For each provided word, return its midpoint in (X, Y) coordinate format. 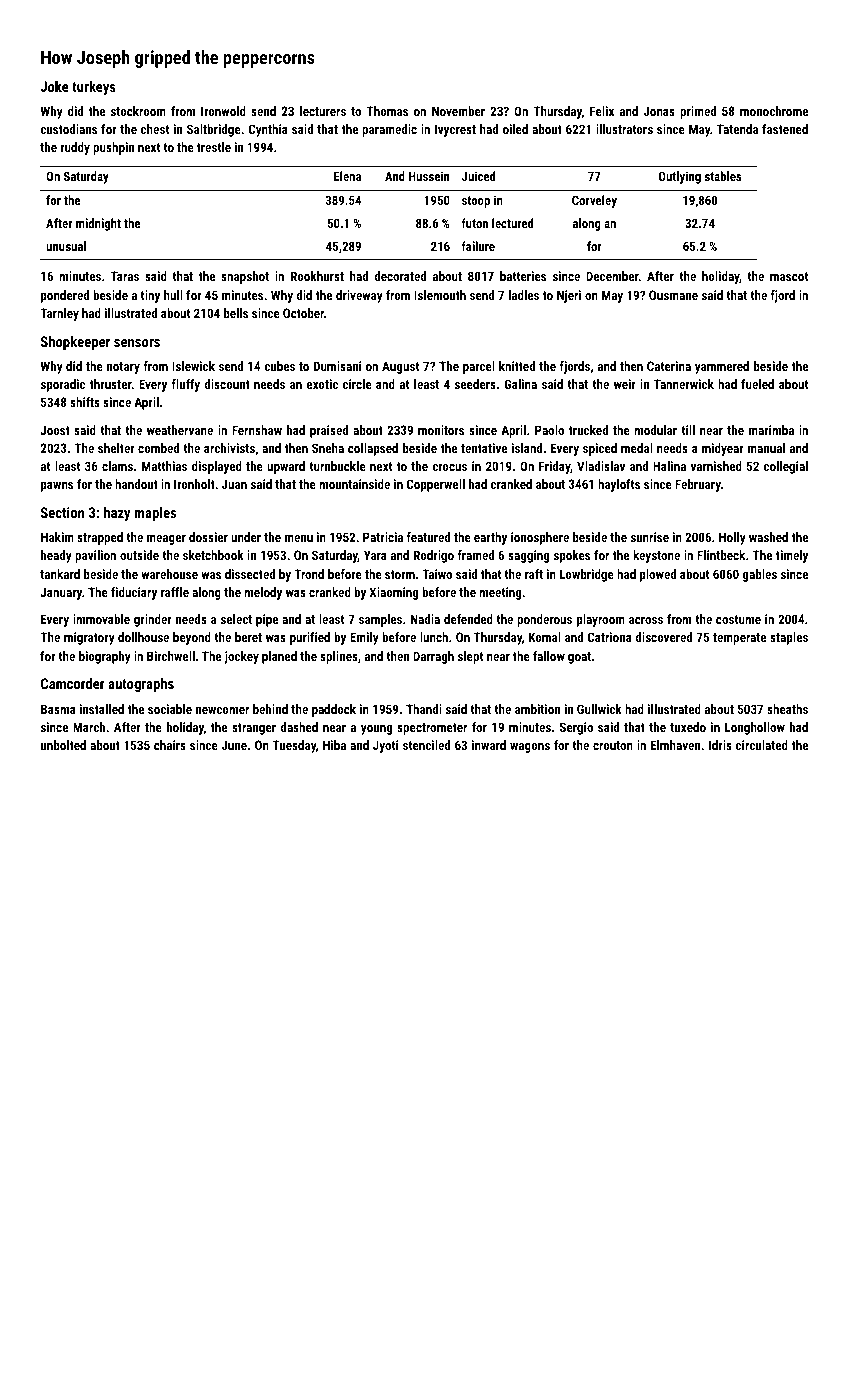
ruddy (75, 148)
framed (475, 555)
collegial (786, 467)
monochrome (774, 111)
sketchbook (213, 555)
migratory (89, 638)
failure (478, 246)
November (458, 111)
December (612, 276)
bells (236, 313)
